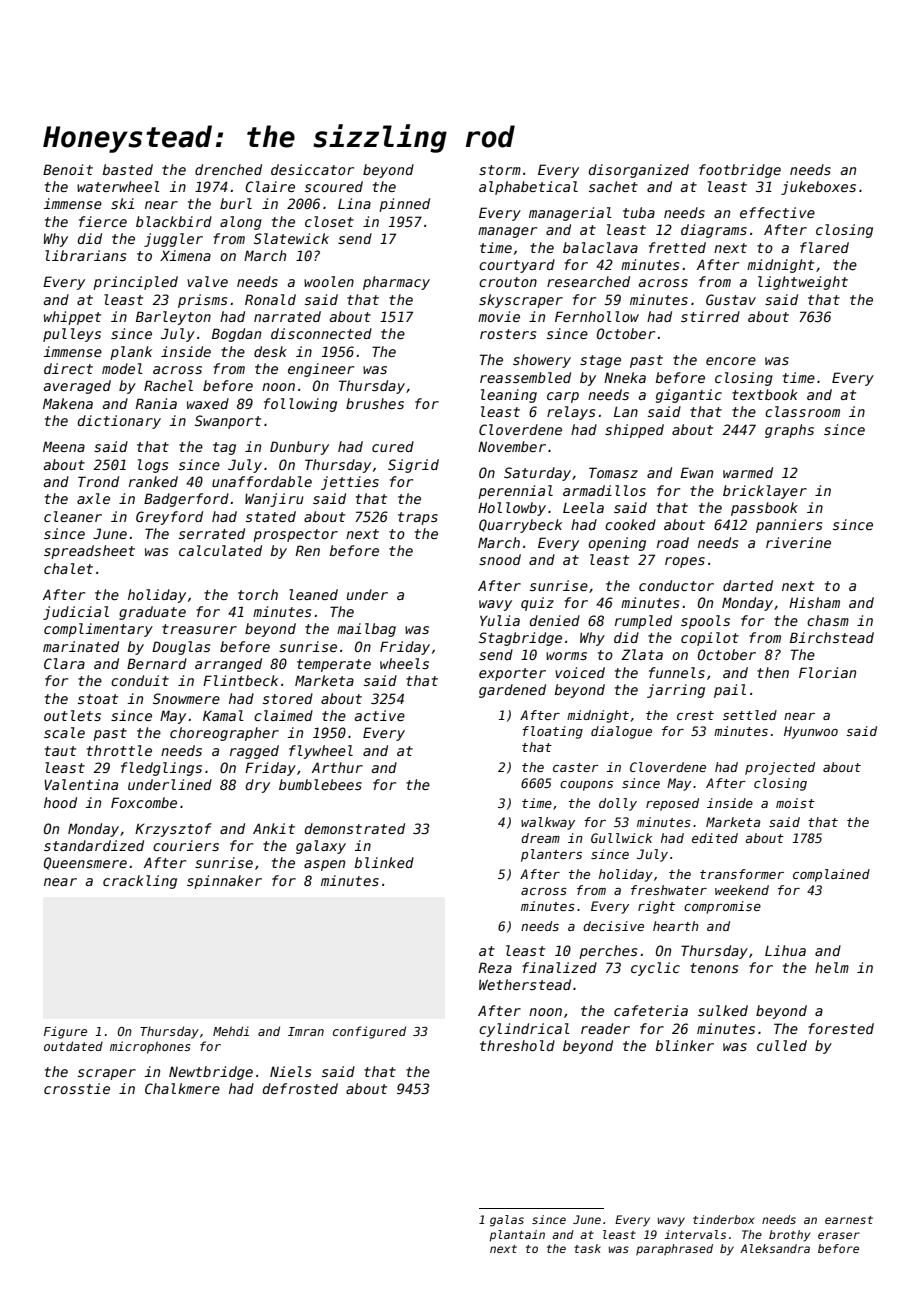 The height and width of the document is (1308, 924). Describe the element at coordinates (98, 630) in the document. I see `complimentary` at that location.
